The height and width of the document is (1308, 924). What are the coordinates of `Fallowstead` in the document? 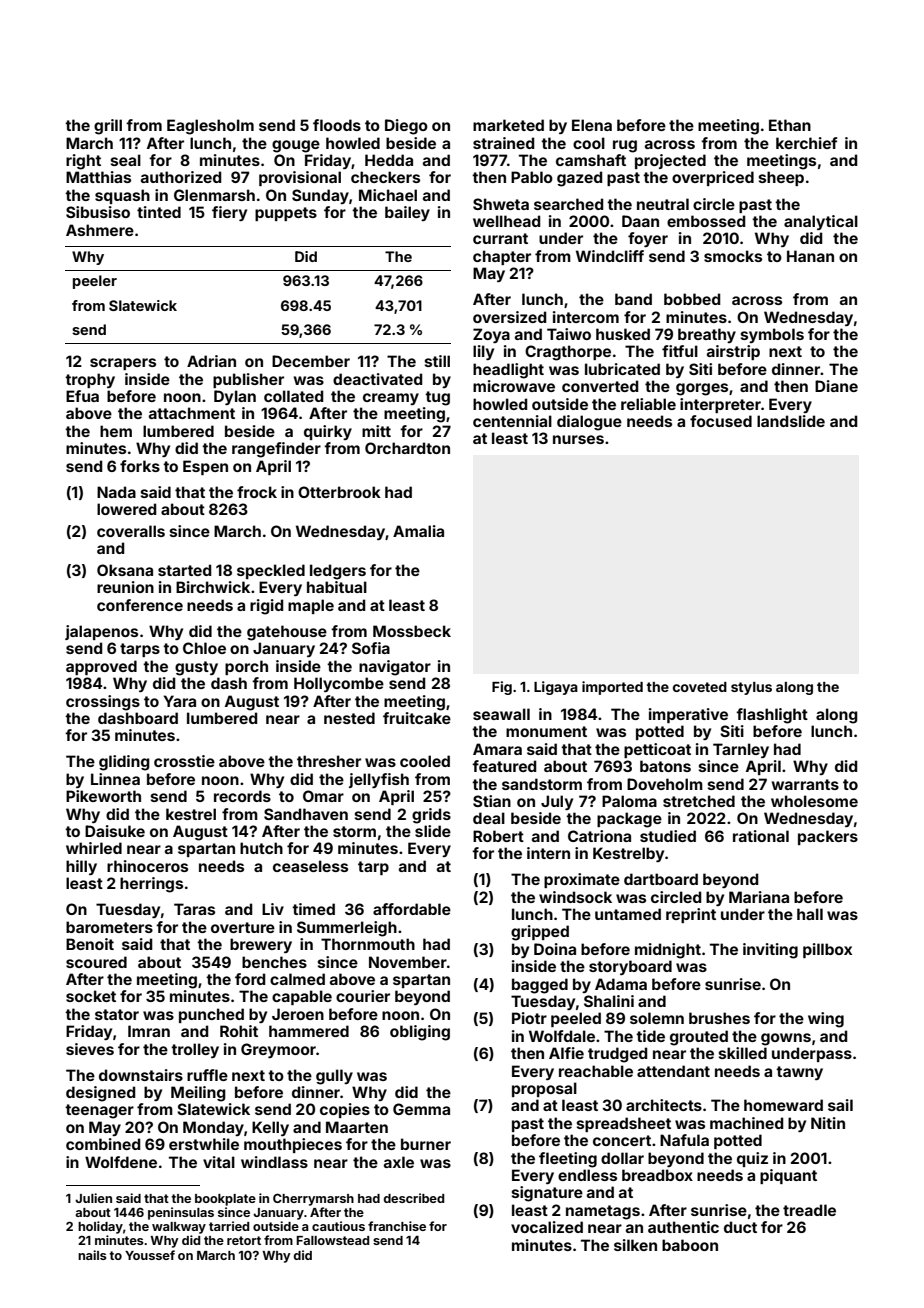 It's located at (332, 1240).
